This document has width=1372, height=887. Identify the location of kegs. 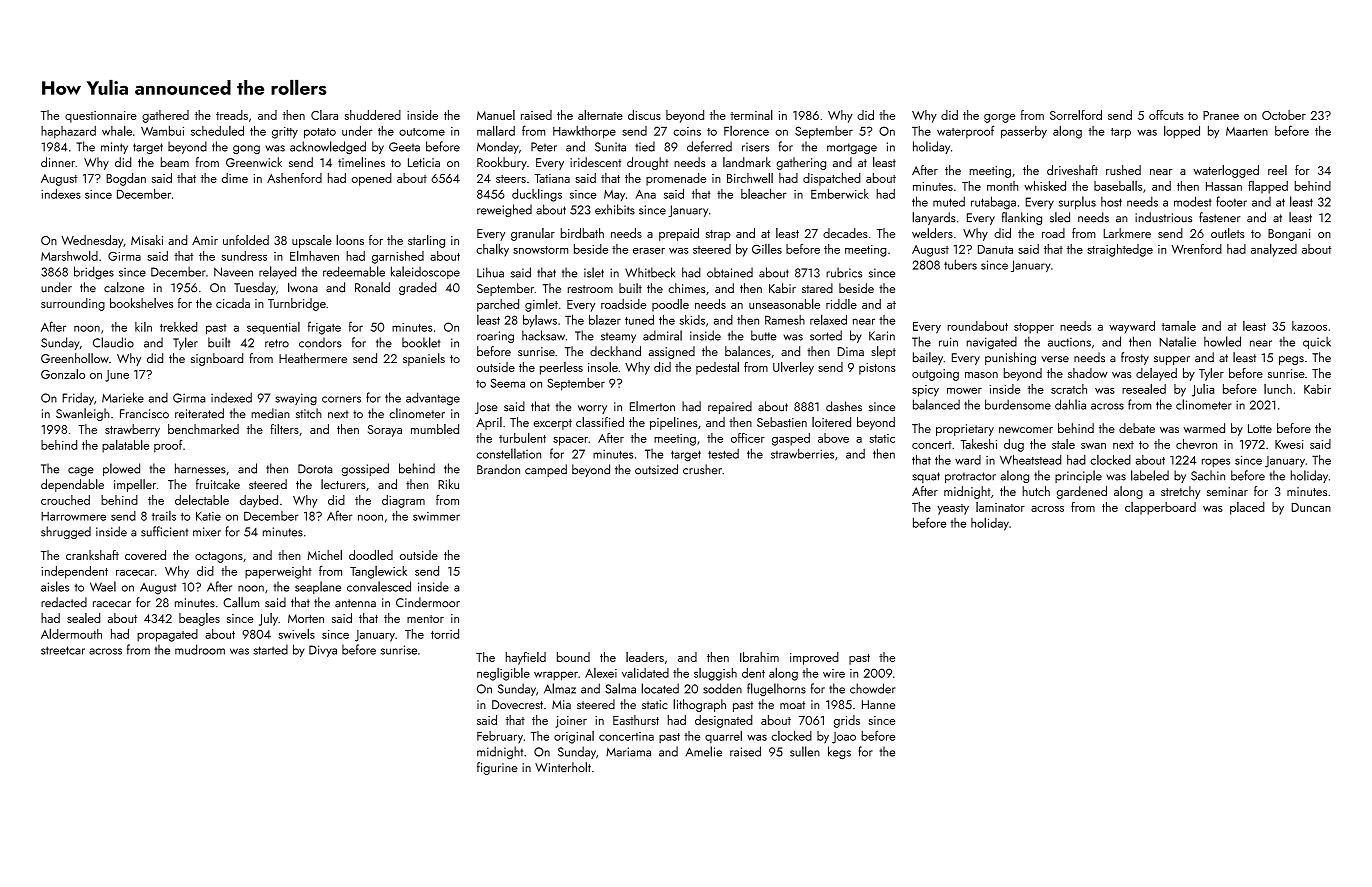
(839, 752).
